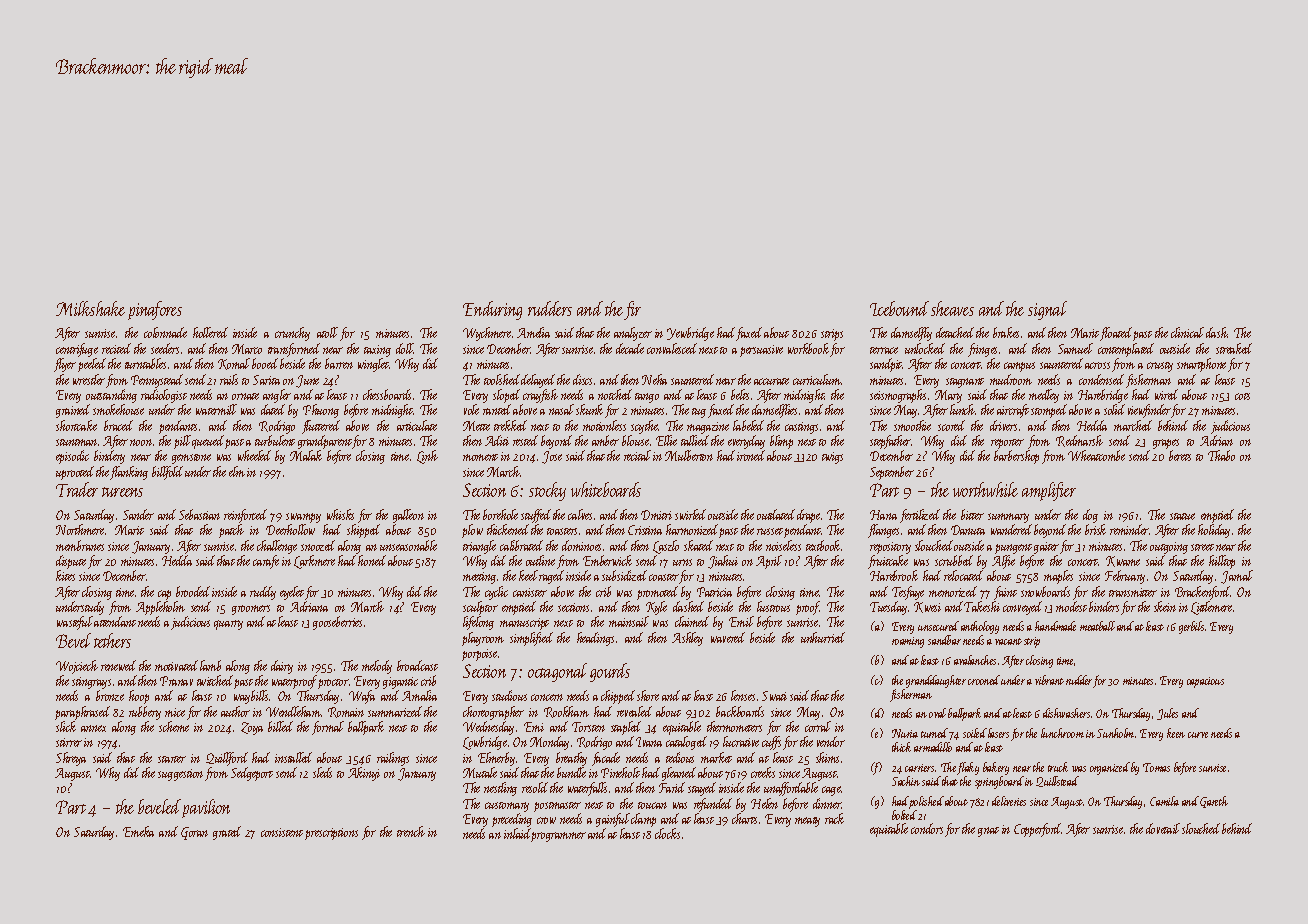  What do you see at coordinates (632, 310) in the page?
I see `fir` at bounding box center [632, 310].
